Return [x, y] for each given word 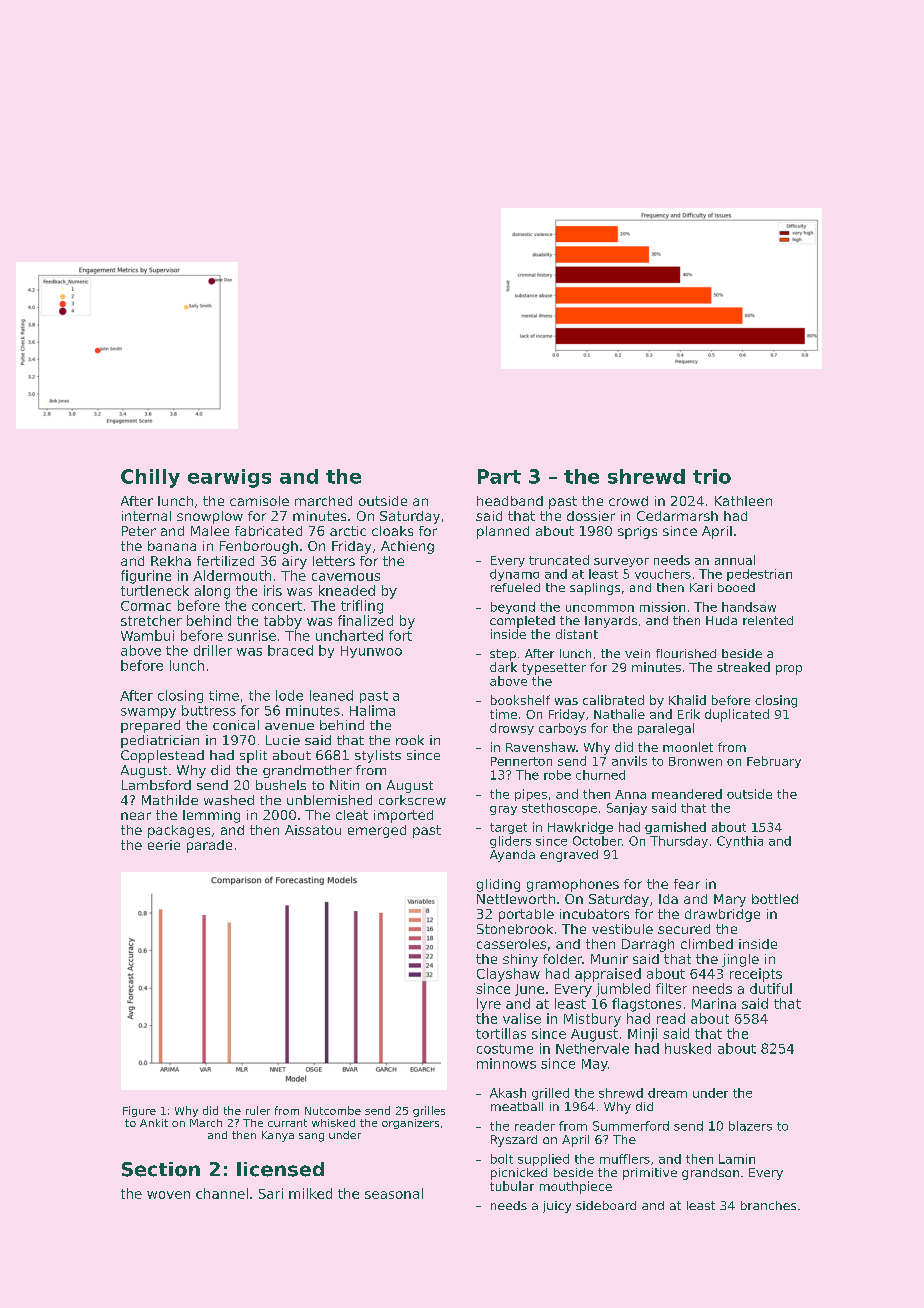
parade [209, 846]
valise [522, 1018]
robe [557, 775]
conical [236, 725]
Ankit [154, 1123]
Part [499, 476]
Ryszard [514, 1141]
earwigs [229, 478]
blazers [750, 1126]
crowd [628, 501]
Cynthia [740, 842]
